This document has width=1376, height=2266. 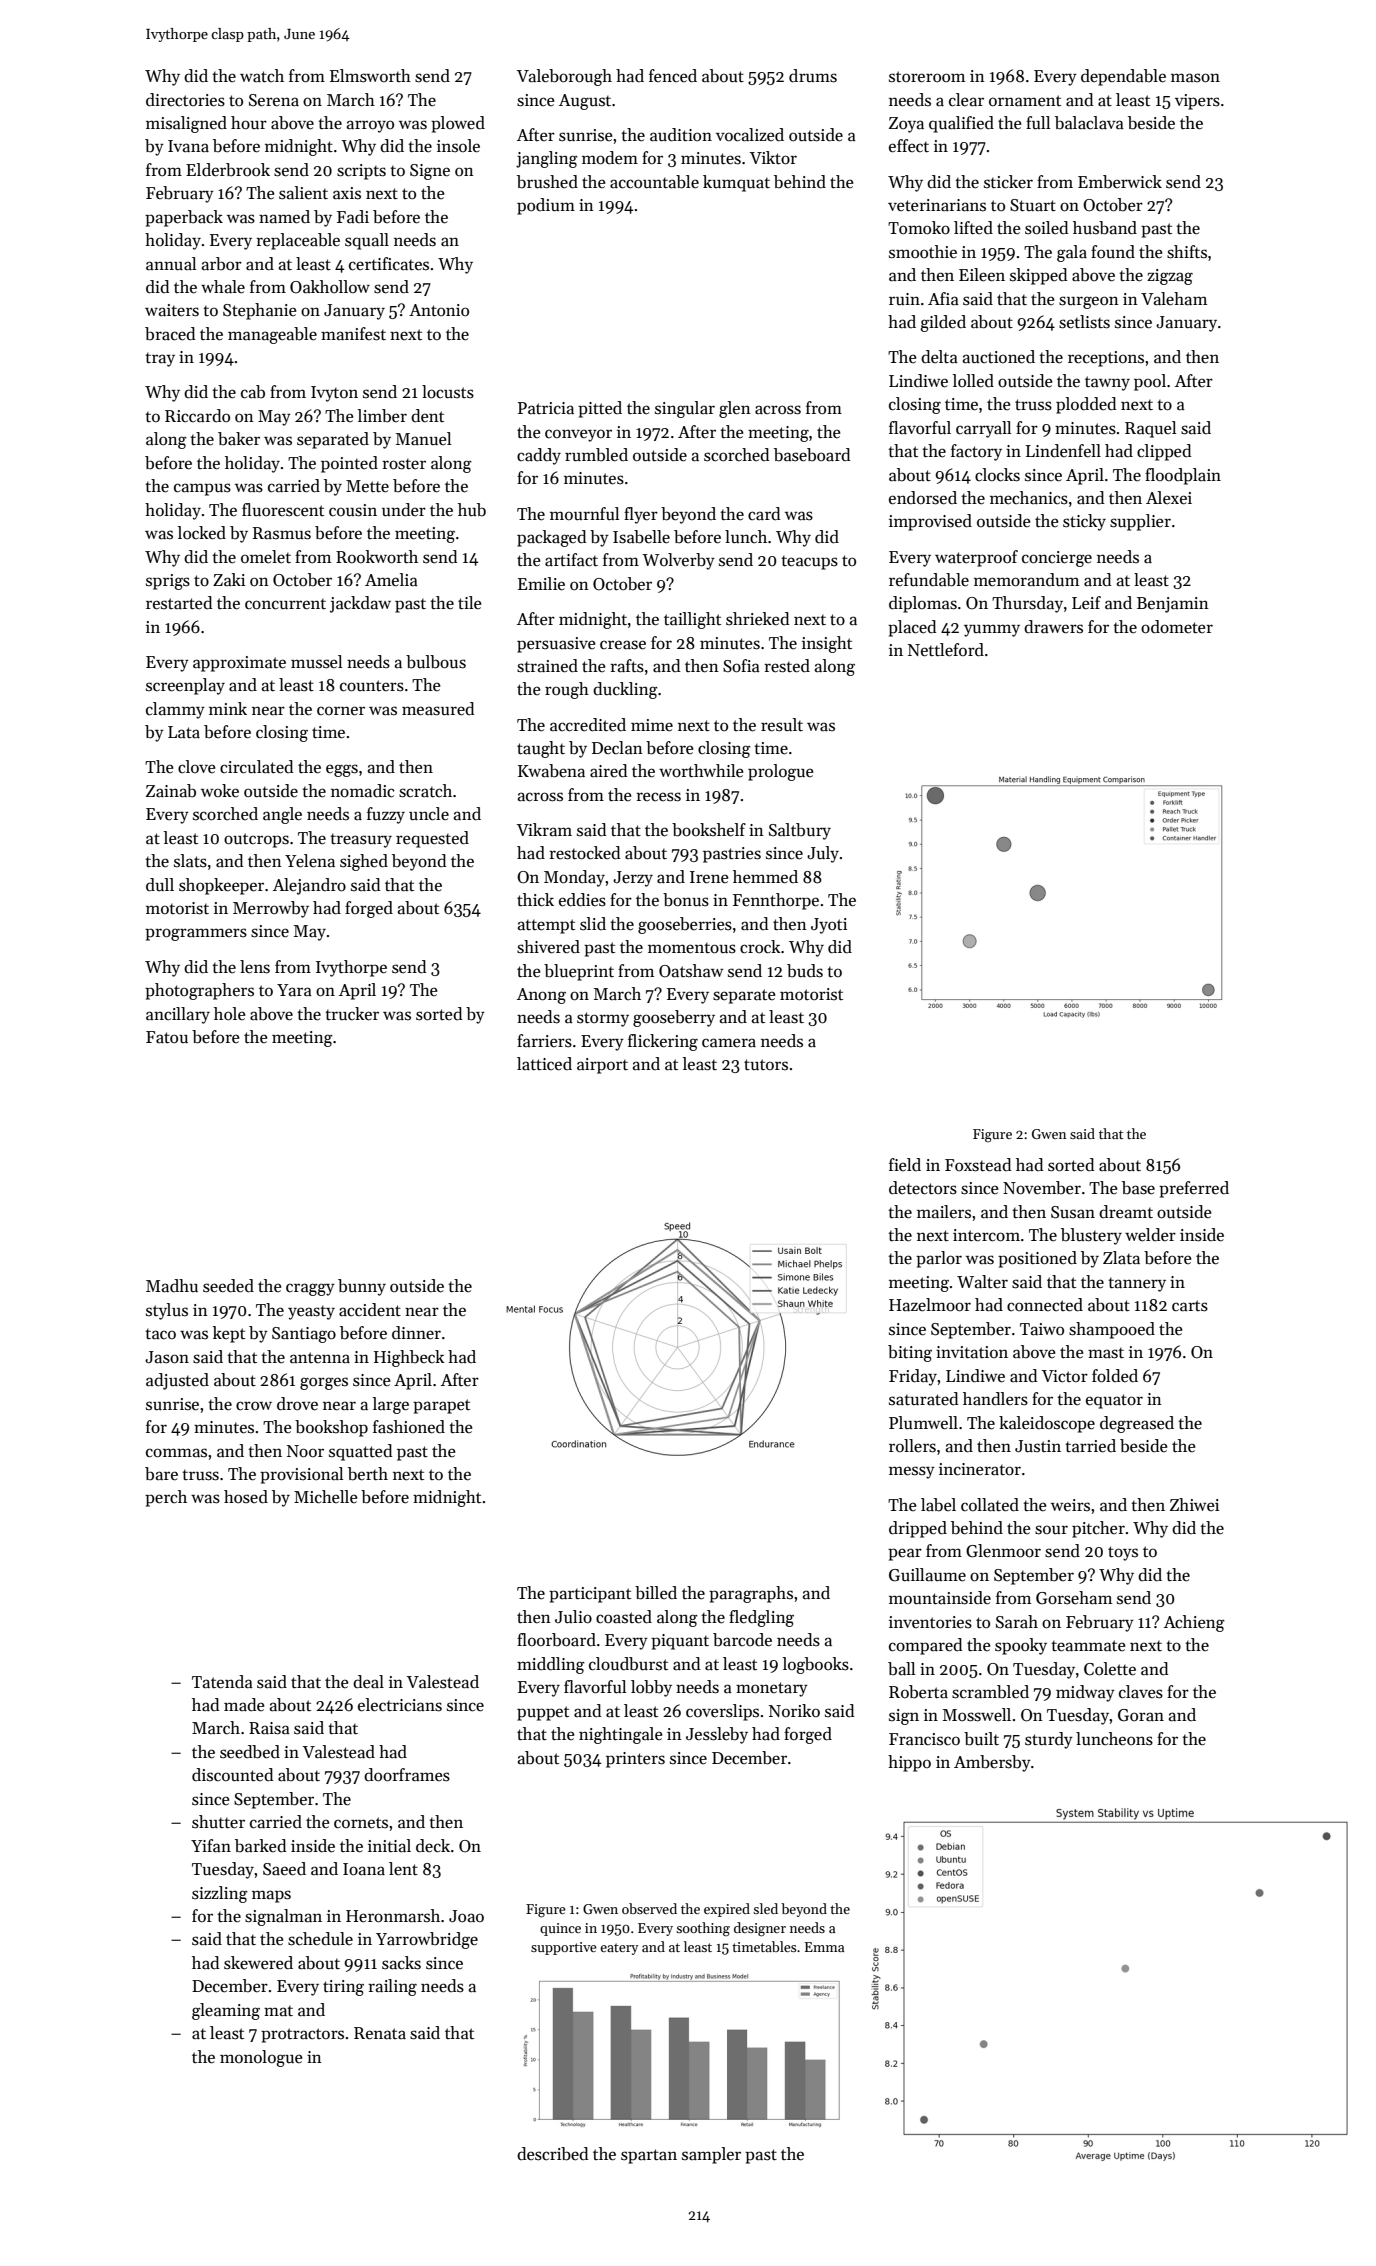 I want to click on monologue, so click(x=261, y=2058).
